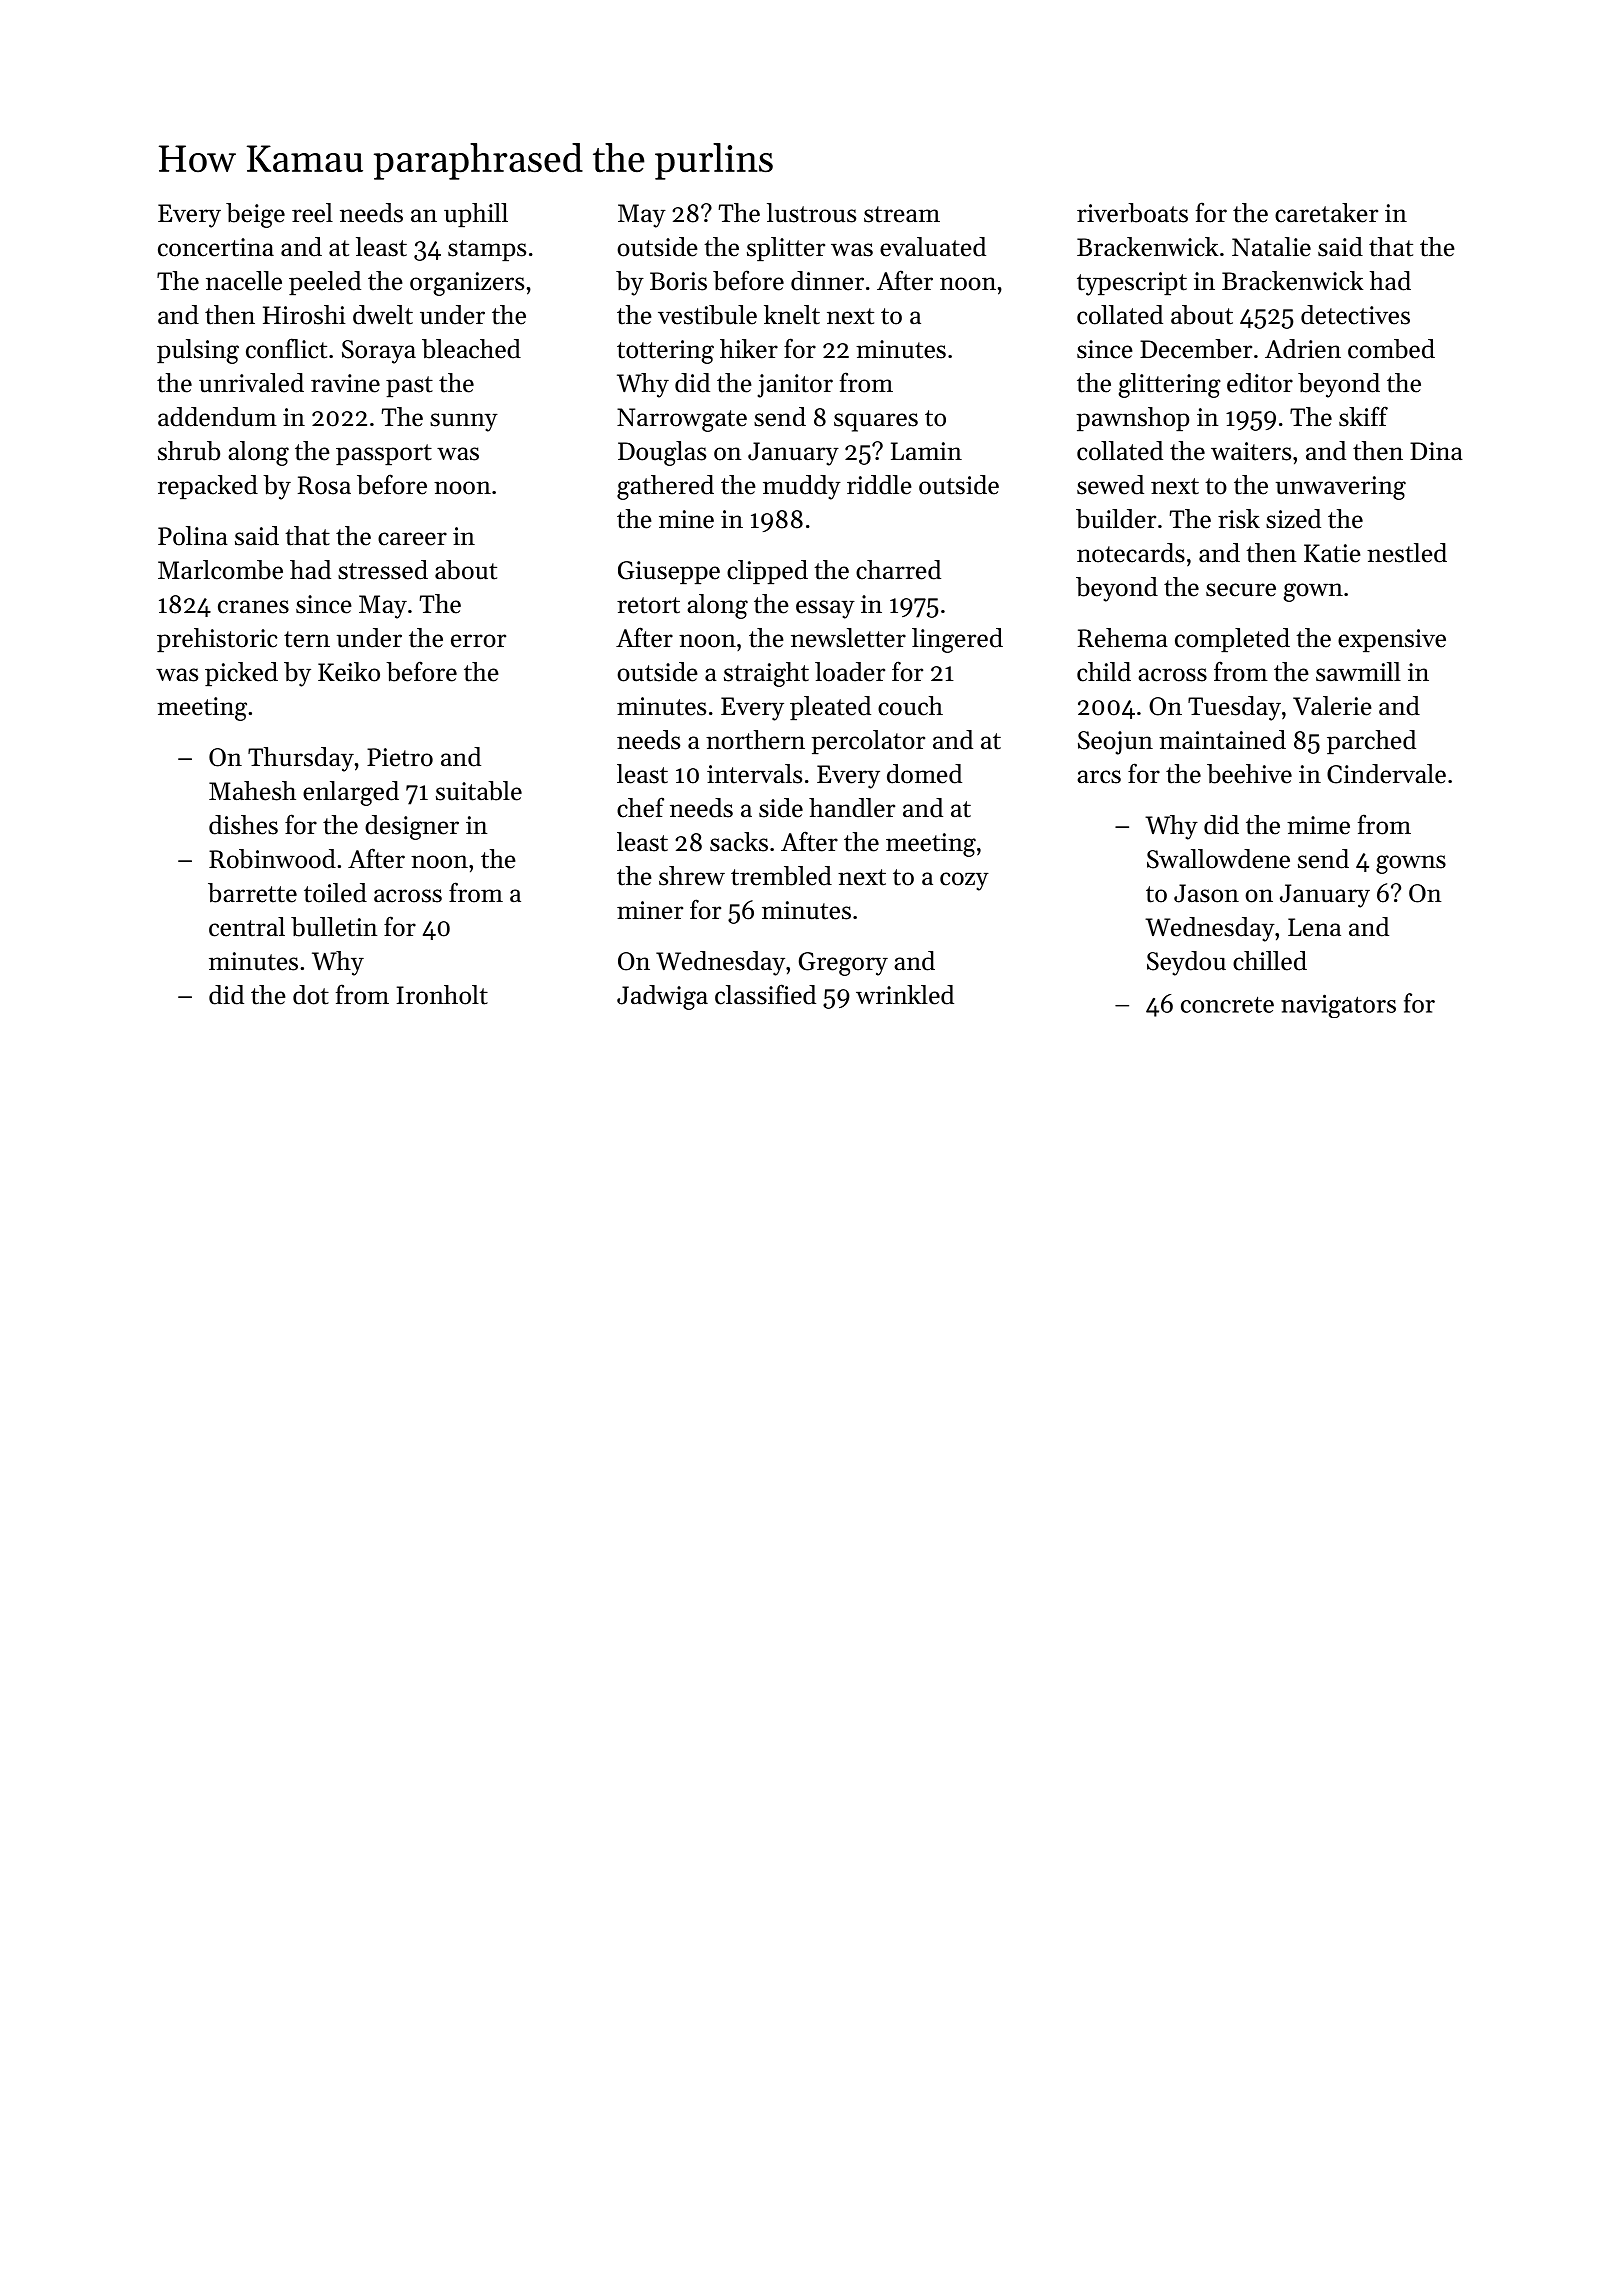  What do you see at coordinates (189, 451) in the document?
I see `shrub` at bounding box center [189, 451].
